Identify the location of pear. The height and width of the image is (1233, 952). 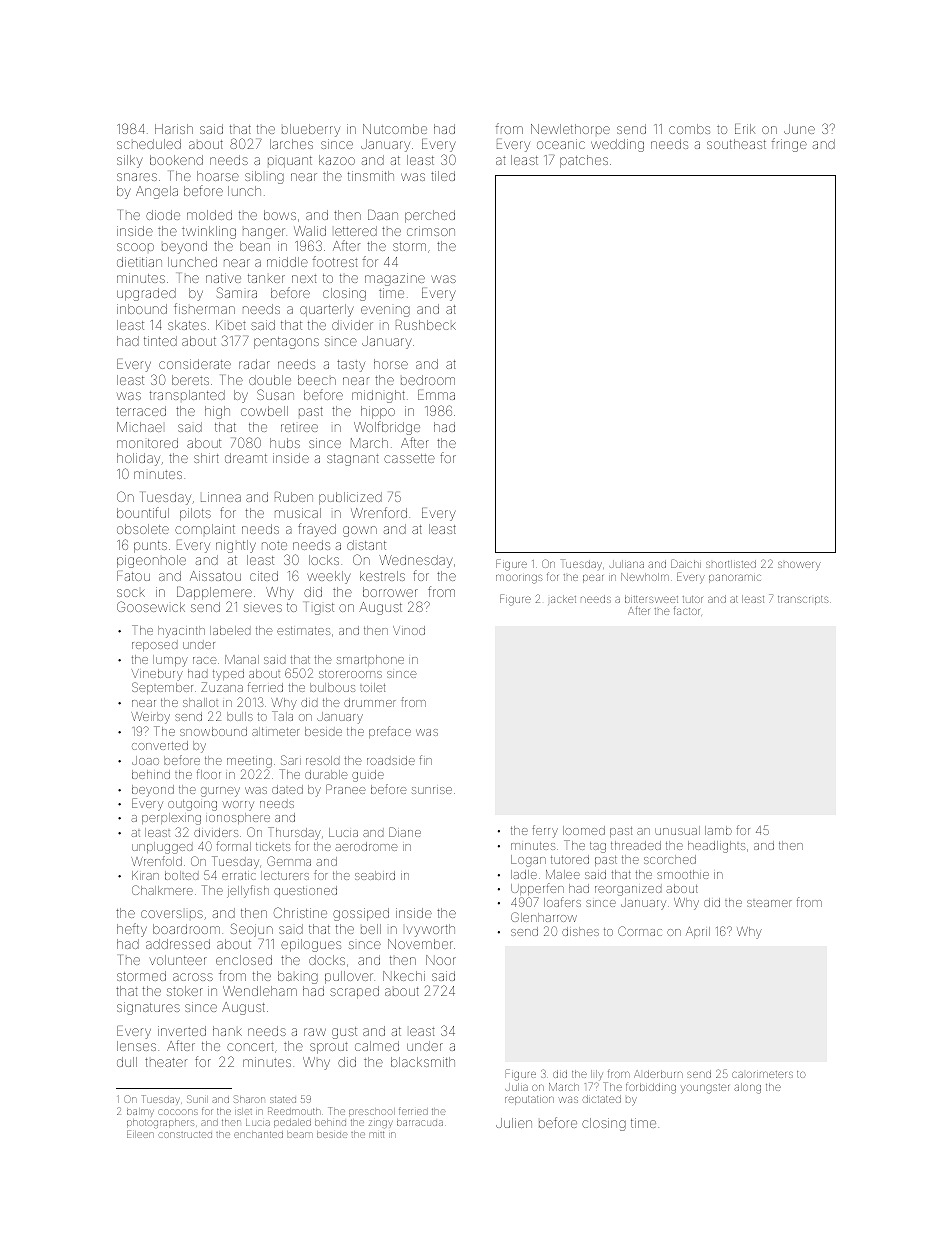
(593, 579).
